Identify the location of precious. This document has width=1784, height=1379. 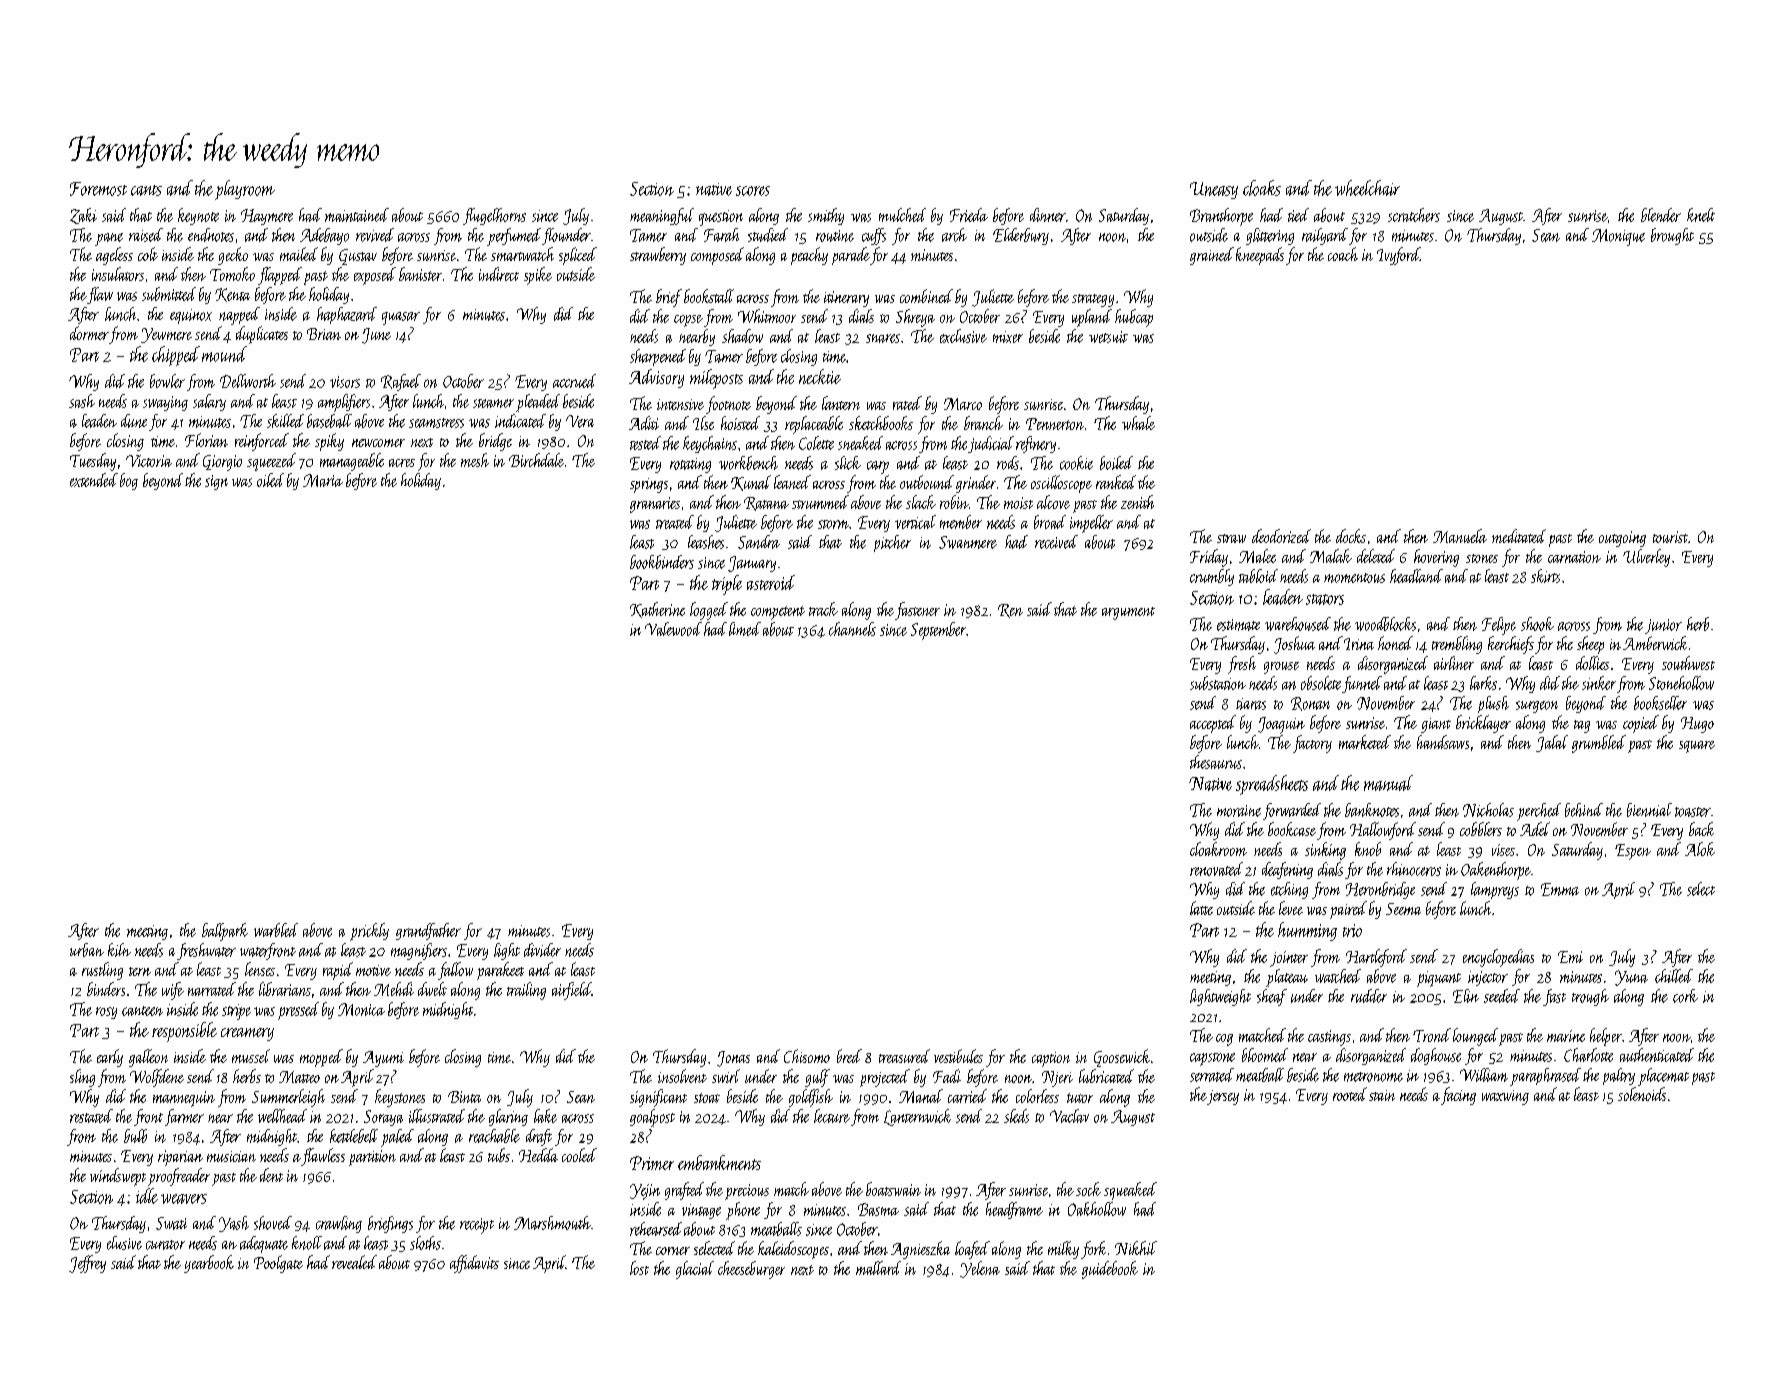
(747, 1192).
